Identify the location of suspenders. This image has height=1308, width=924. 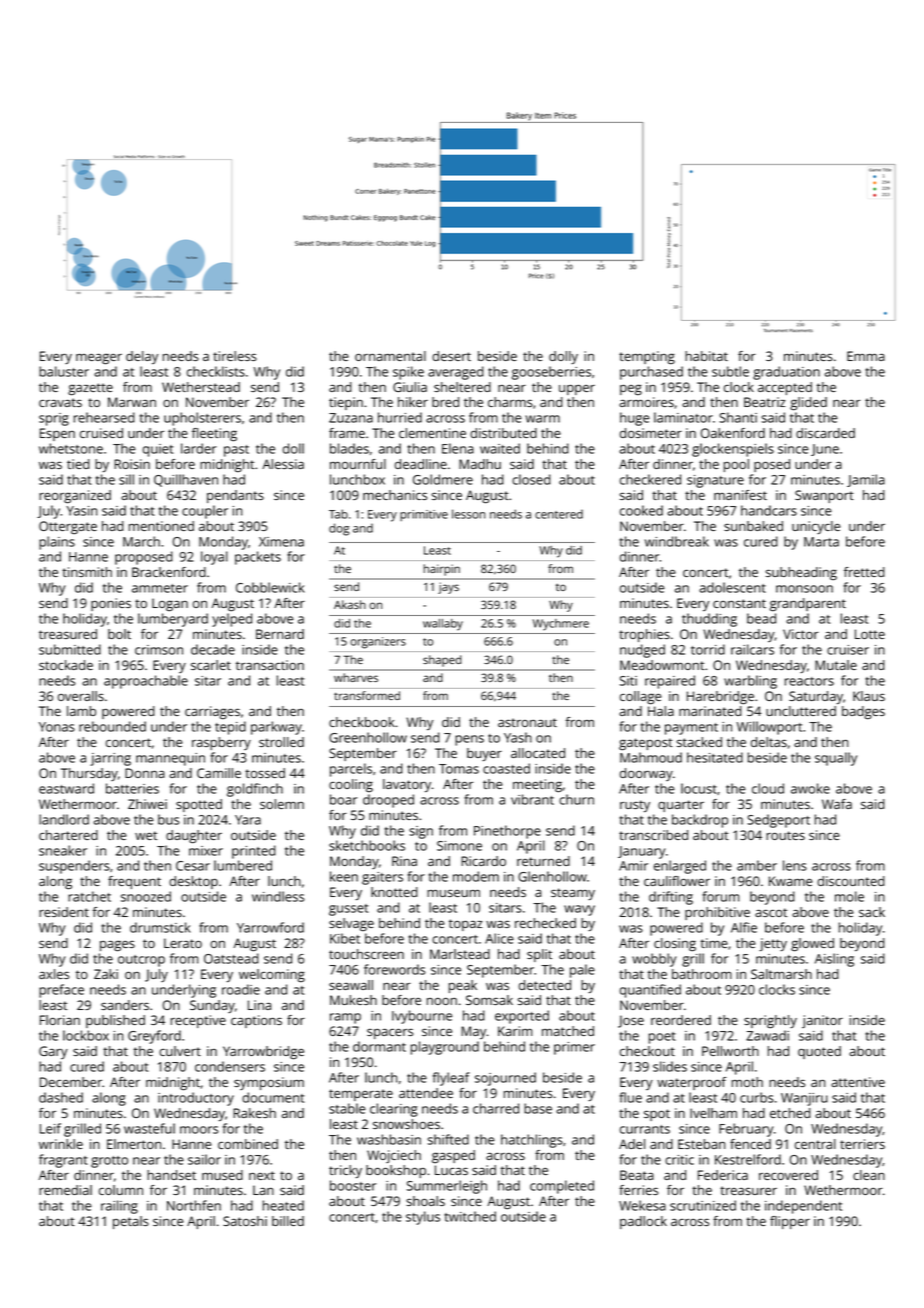
(74, 867).
